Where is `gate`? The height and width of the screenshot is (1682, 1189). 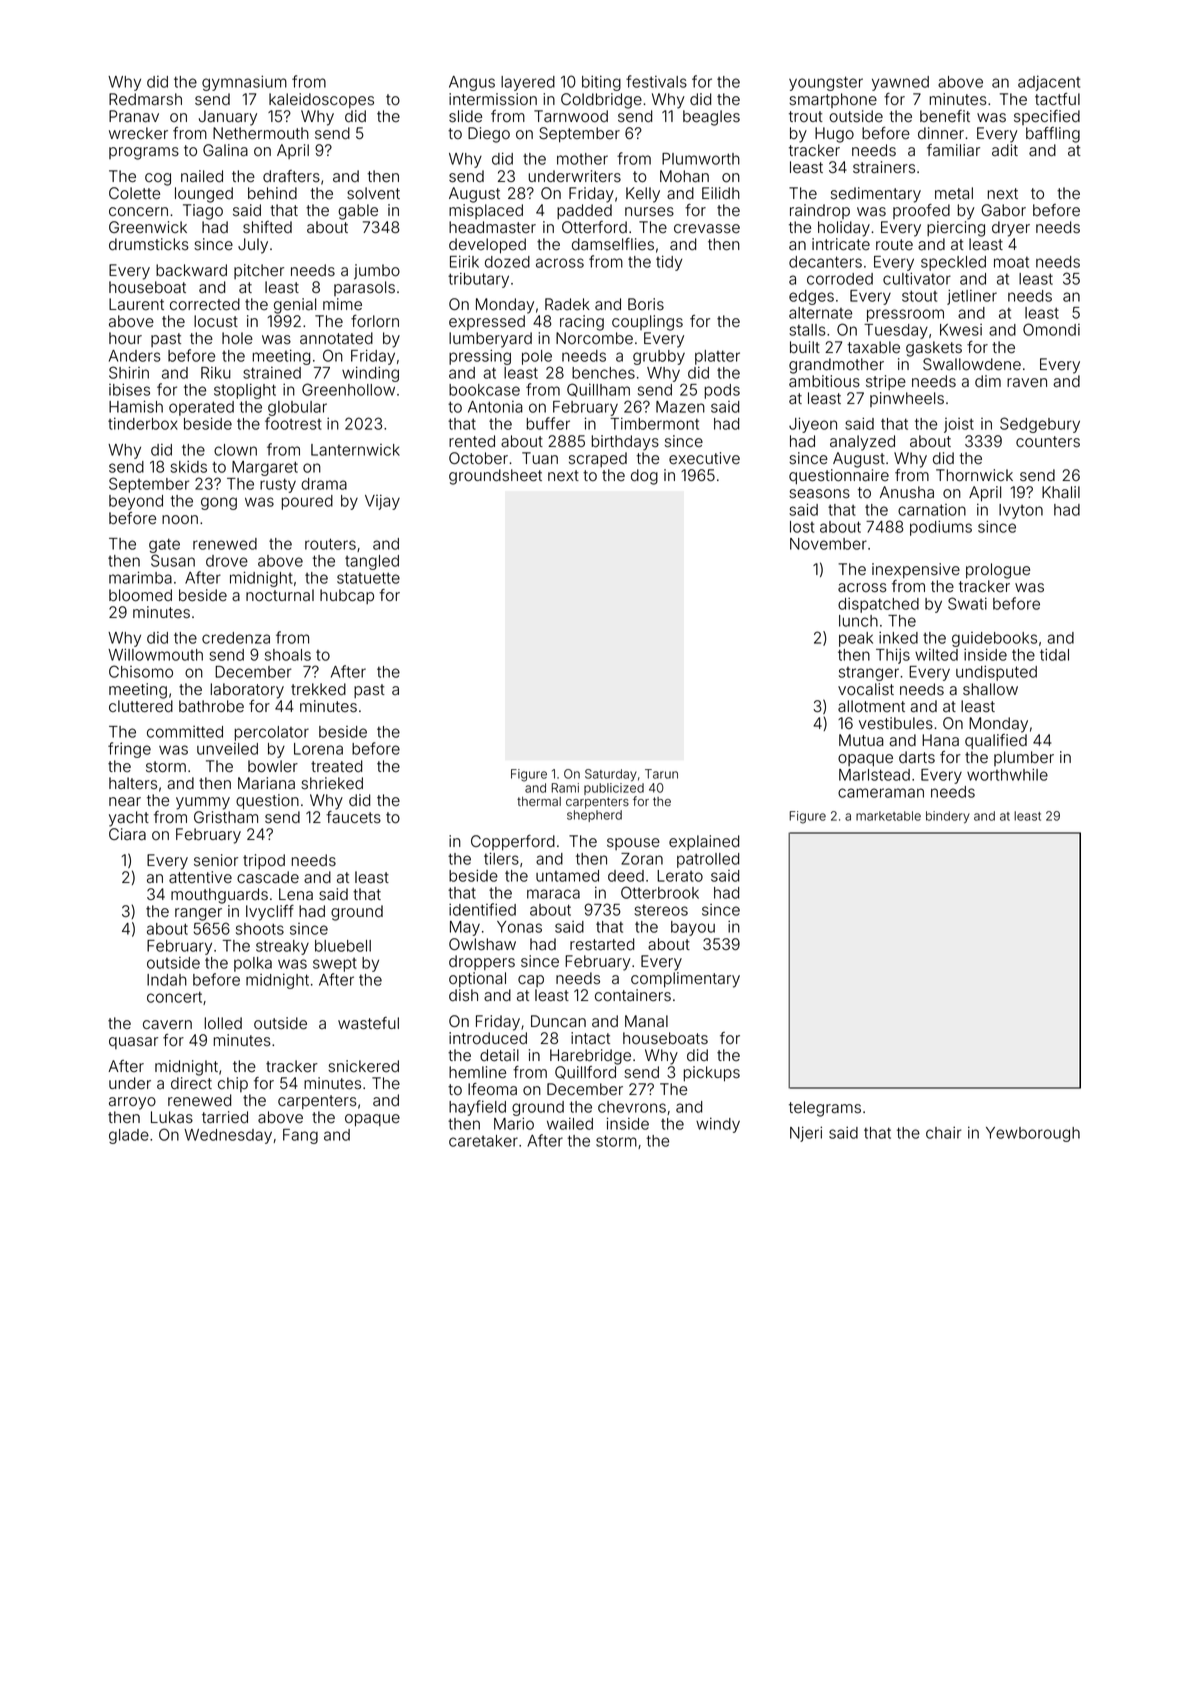
gate is located at coordinates (164, 545).
